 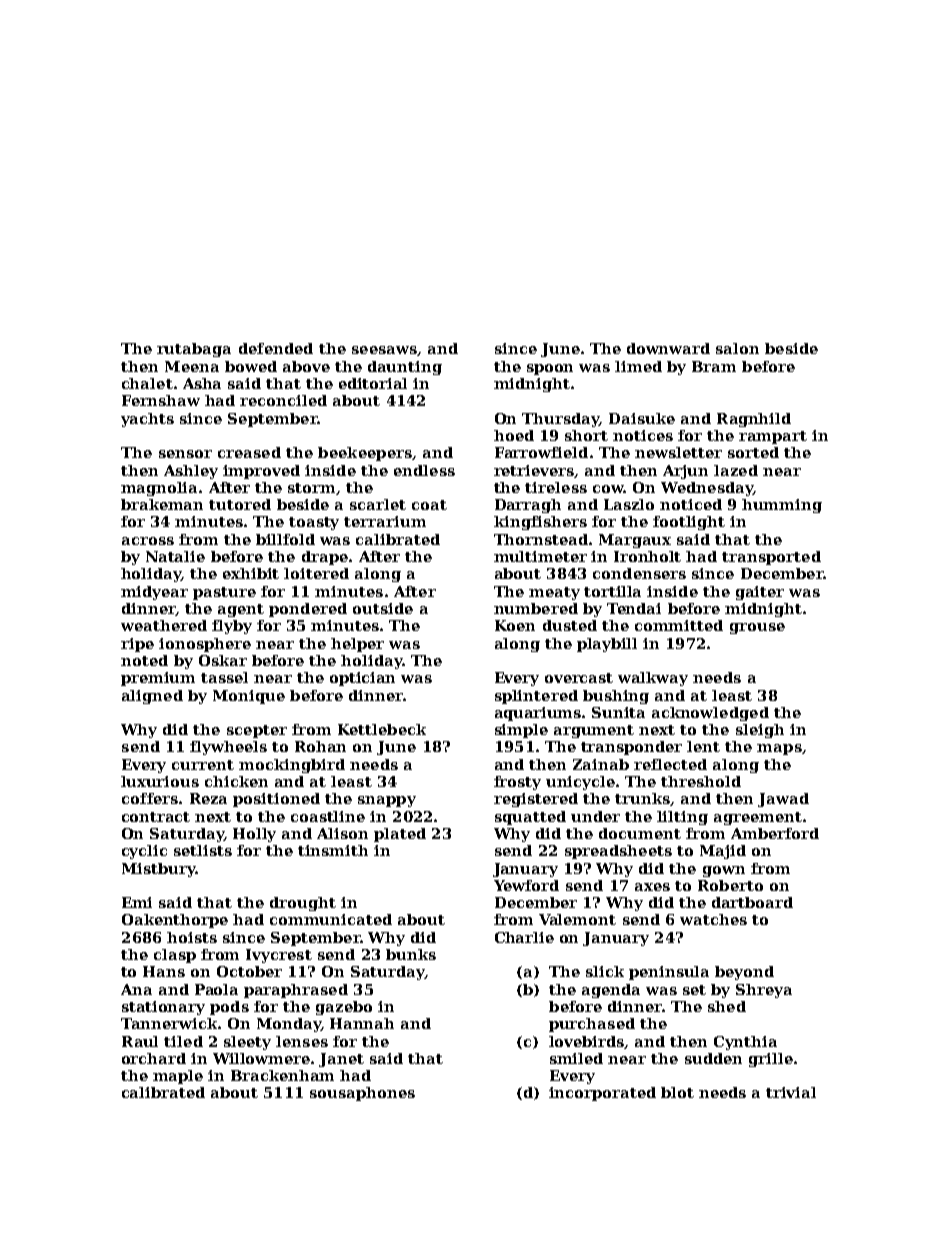 I want to click on spoon, so click(x=550, y=369).
